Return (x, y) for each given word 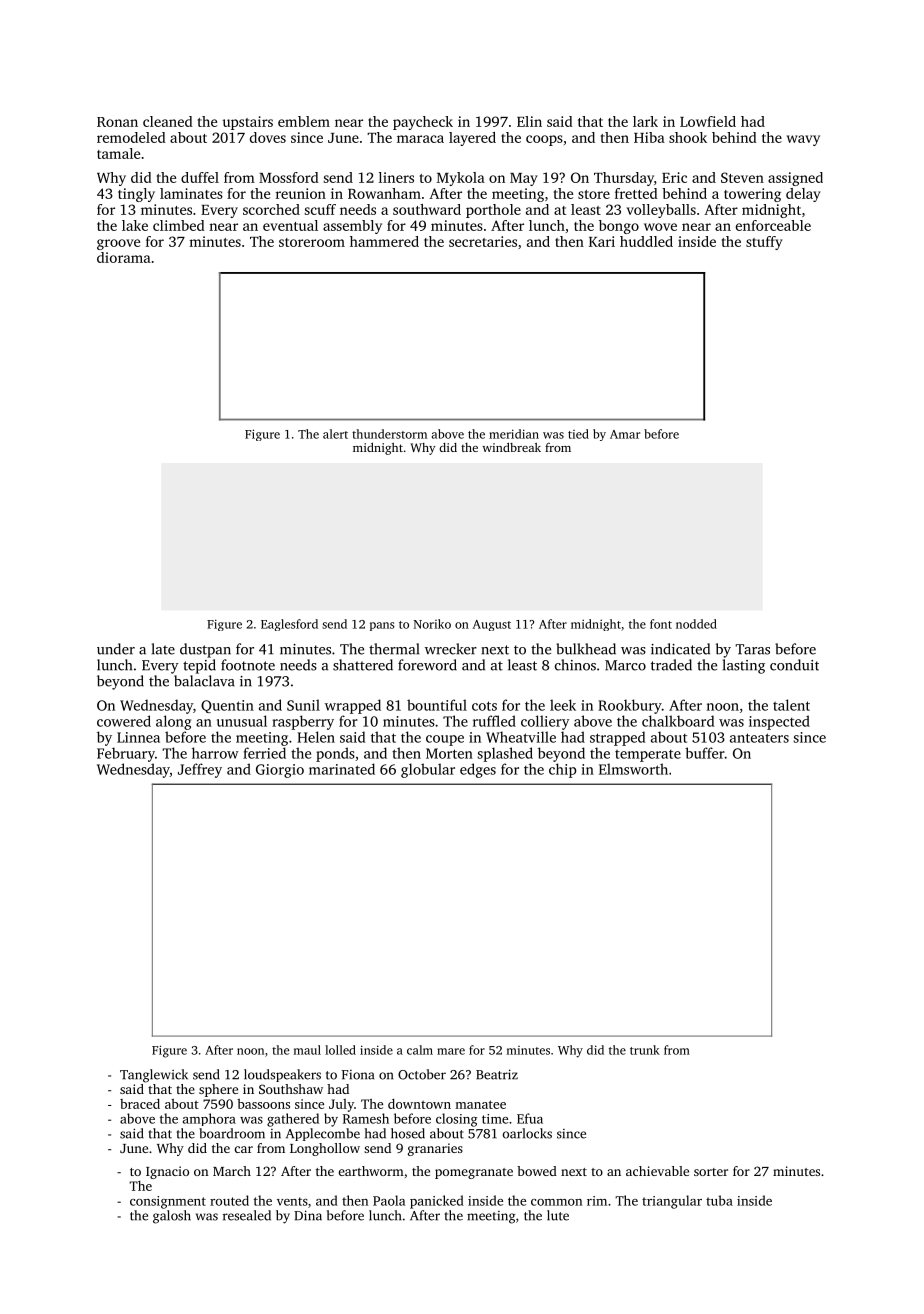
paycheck (423, 123)
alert (335, 434)
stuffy (764, 243)
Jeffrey (200, 770)
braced (140, 1104)
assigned (795, 179)
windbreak (511, 447)
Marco (625, 665)
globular (428, 770)
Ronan (117, 122)
